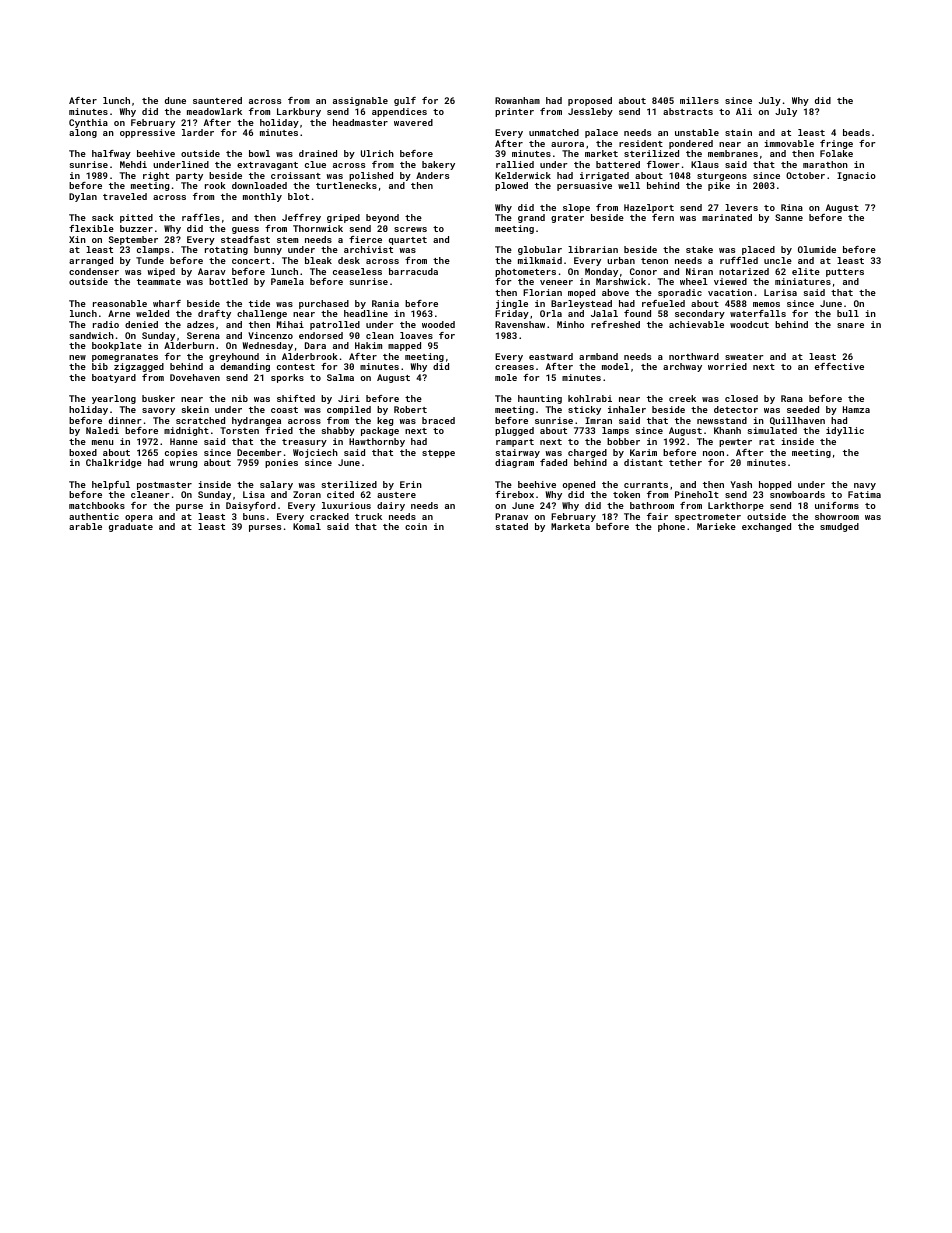  What do you see at coordinates (385, 421) in the image?
I see `keg` at bounding box center [385, 421].
